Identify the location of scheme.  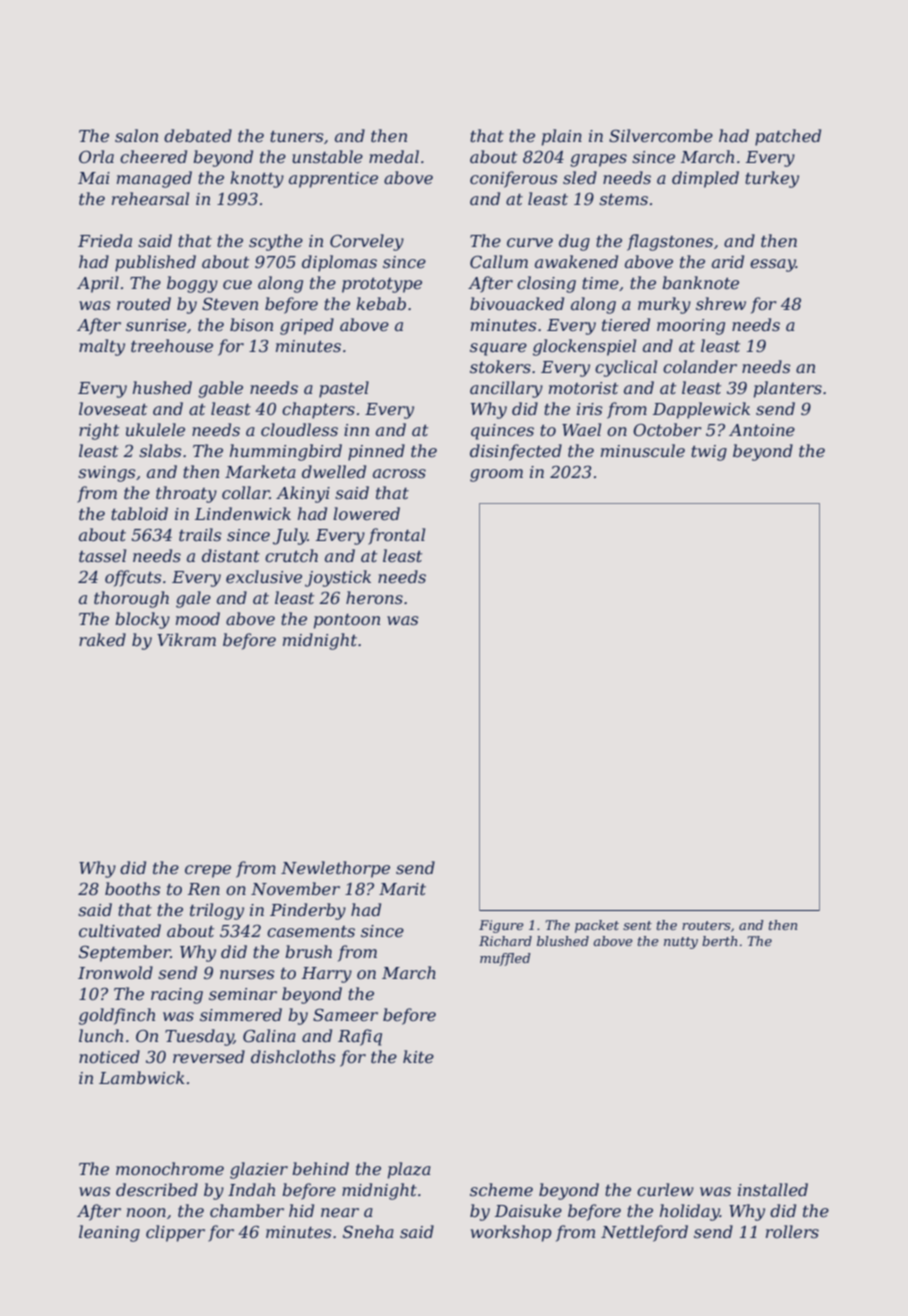
(501, 1189).
